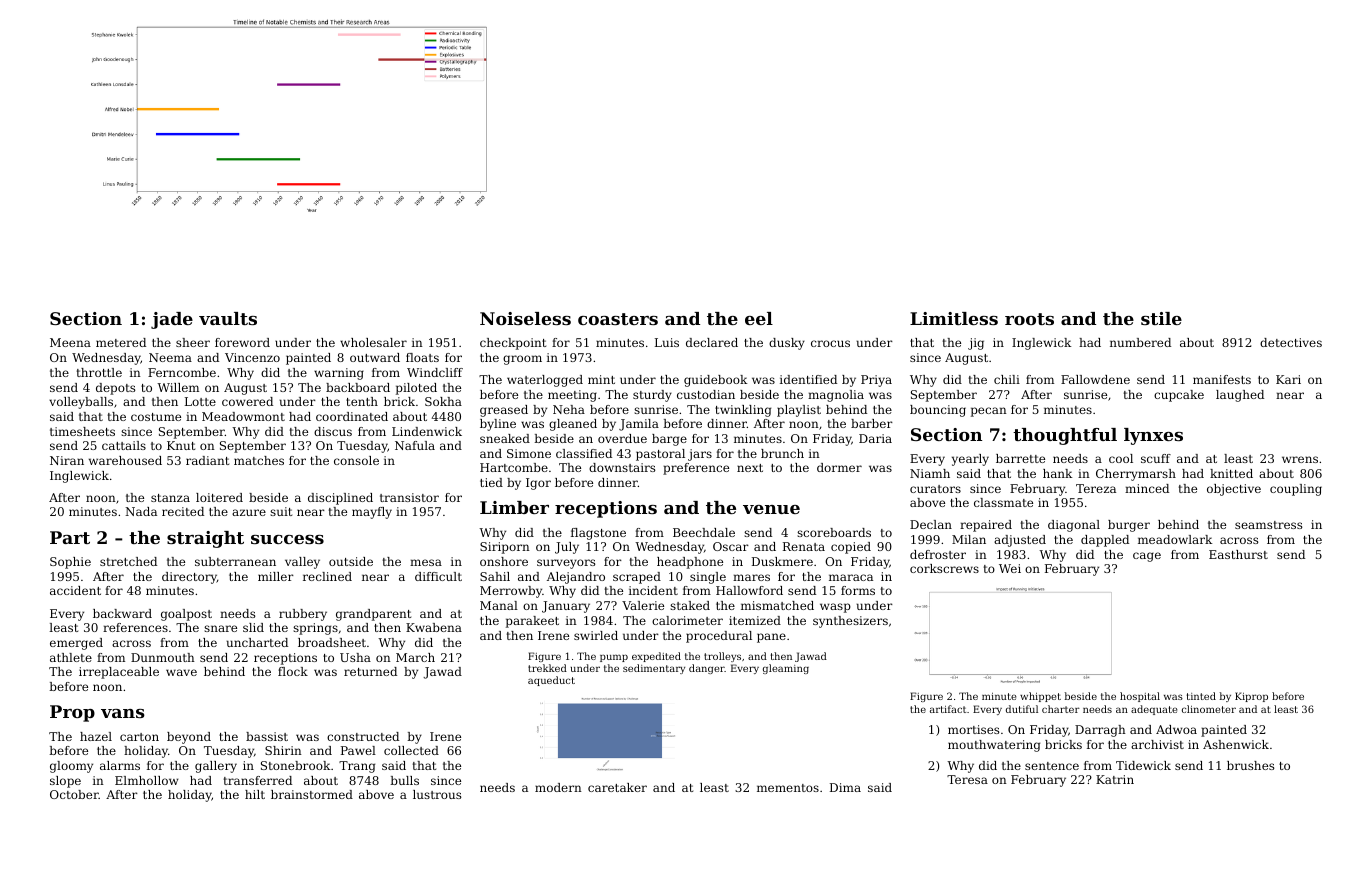 The image size is (1372, 887). I want to click on roots, so click(1029, 319).
